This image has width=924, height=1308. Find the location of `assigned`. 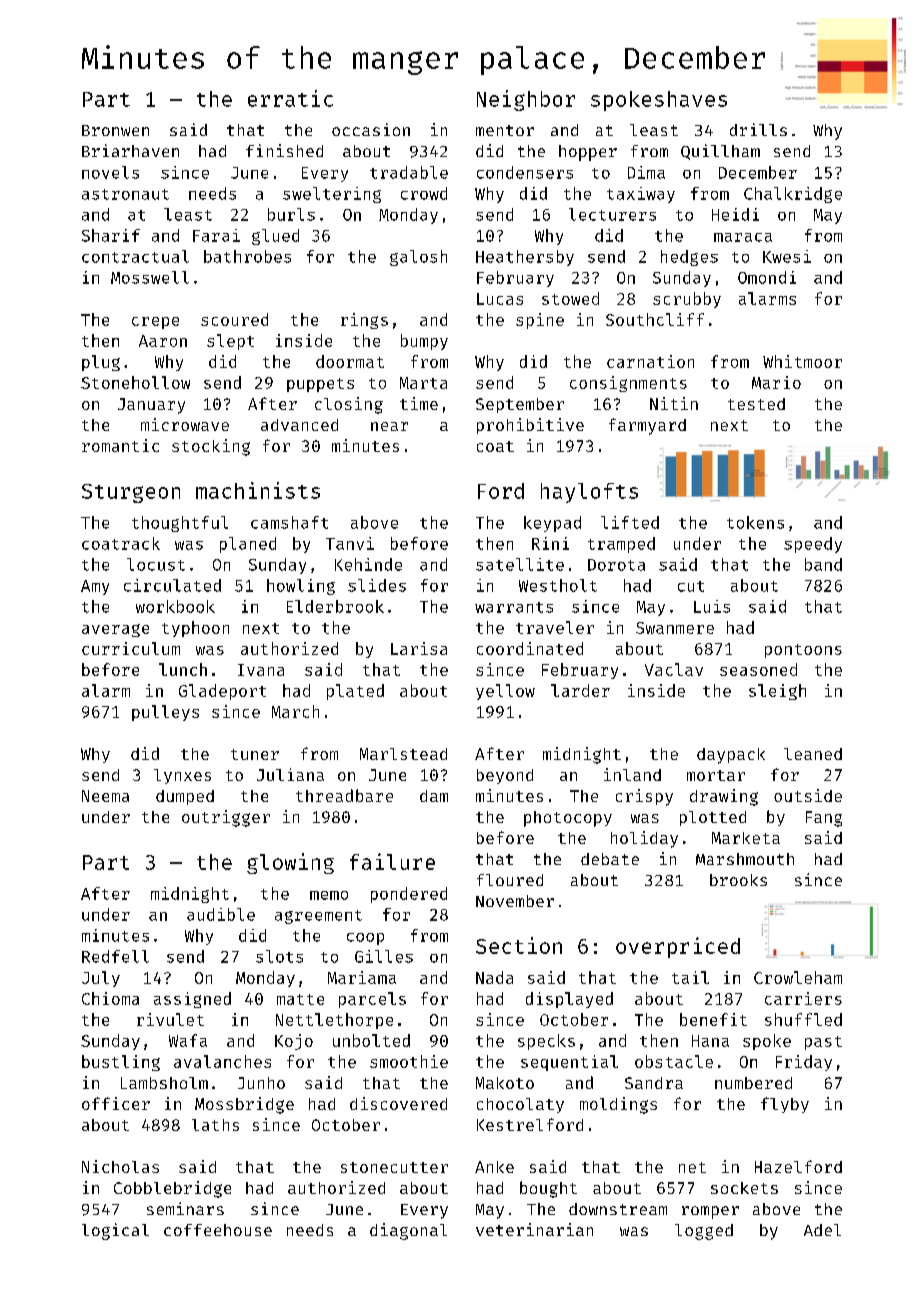

assigned is located at coordinates (192, 1000).
